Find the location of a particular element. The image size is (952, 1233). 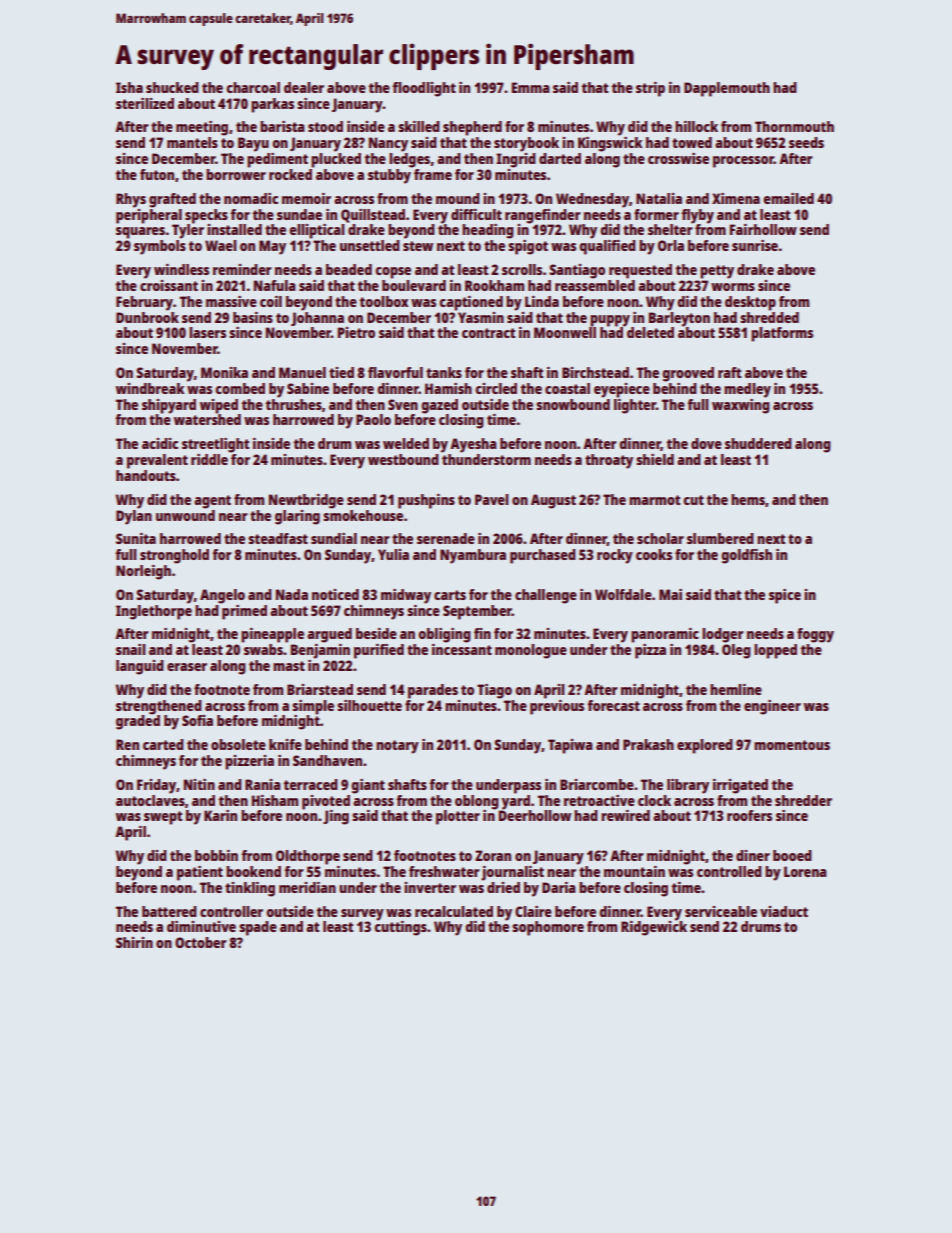

windbreak is located at coordinates (150, 388).
